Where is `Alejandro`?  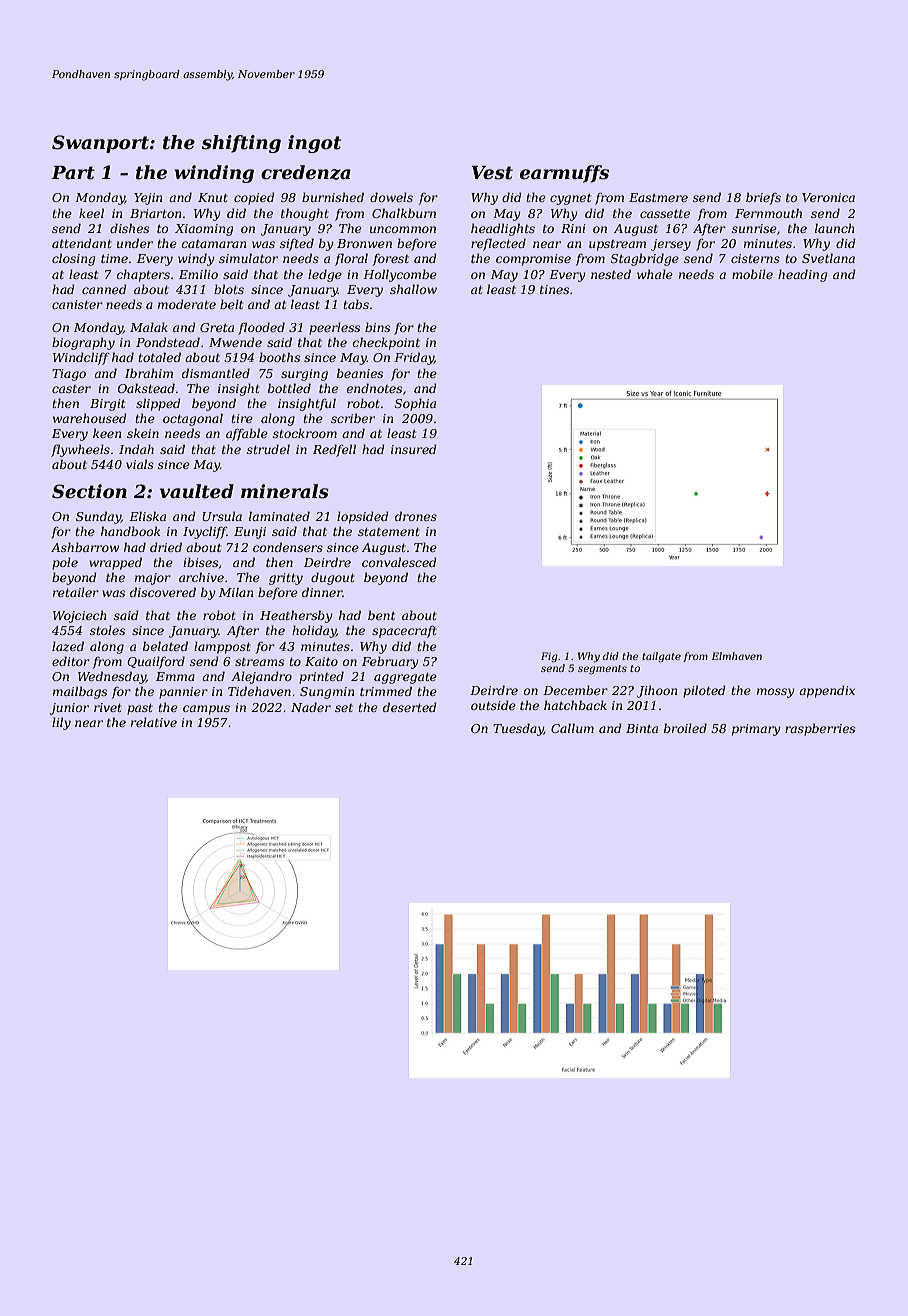
Alejandro is located at coordinates (261, 677).
